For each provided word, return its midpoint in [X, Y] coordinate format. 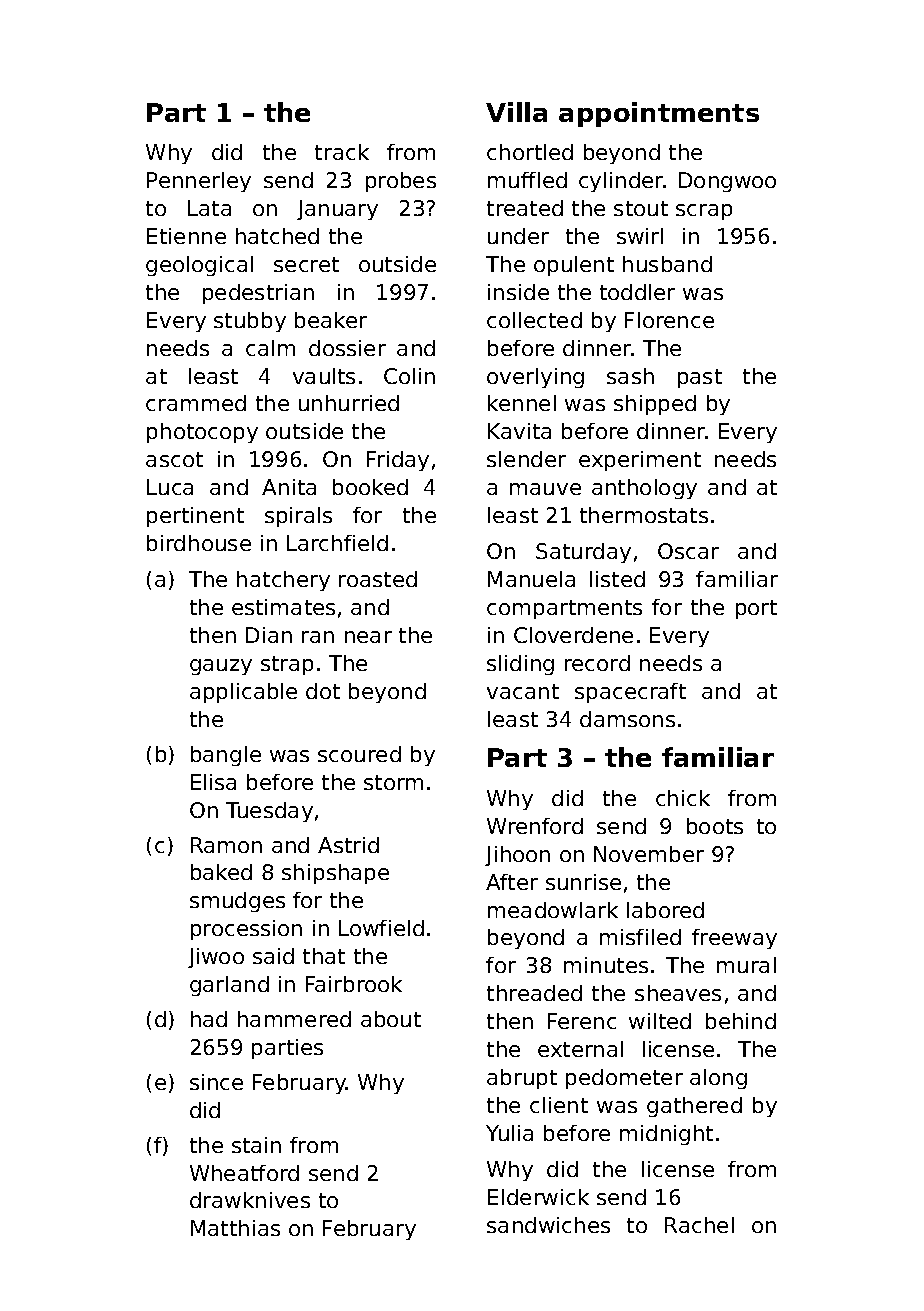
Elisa [213, 782]
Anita [289, 487]
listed [617, 579]
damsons [627, 719]
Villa [516, 112]
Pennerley [199, 182]
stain [256, 1145]
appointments [659, 114]
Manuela [531, 579]
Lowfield [381, 928]
